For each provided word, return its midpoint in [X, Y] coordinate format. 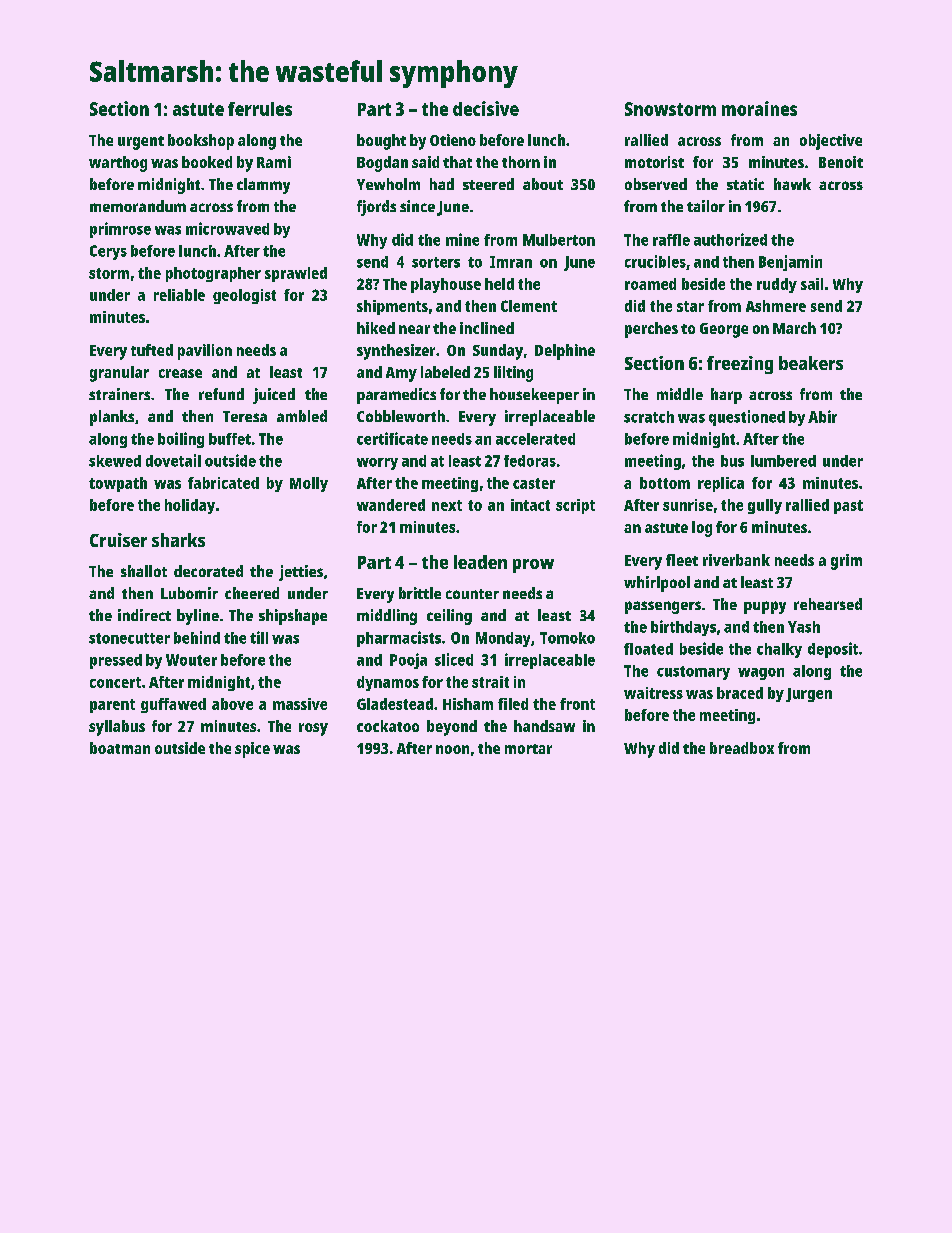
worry [377, 464]
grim [846, 562]
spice [252, 750]
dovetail [173, 460]
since [417, 206]
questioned [747, 418]
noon [452, 749]
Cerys [108, 252]
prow [533, 566]
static [745, 184]
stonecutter [129, 638]
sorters [436, 262]
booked [207, 162]
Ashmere [776, 306]
